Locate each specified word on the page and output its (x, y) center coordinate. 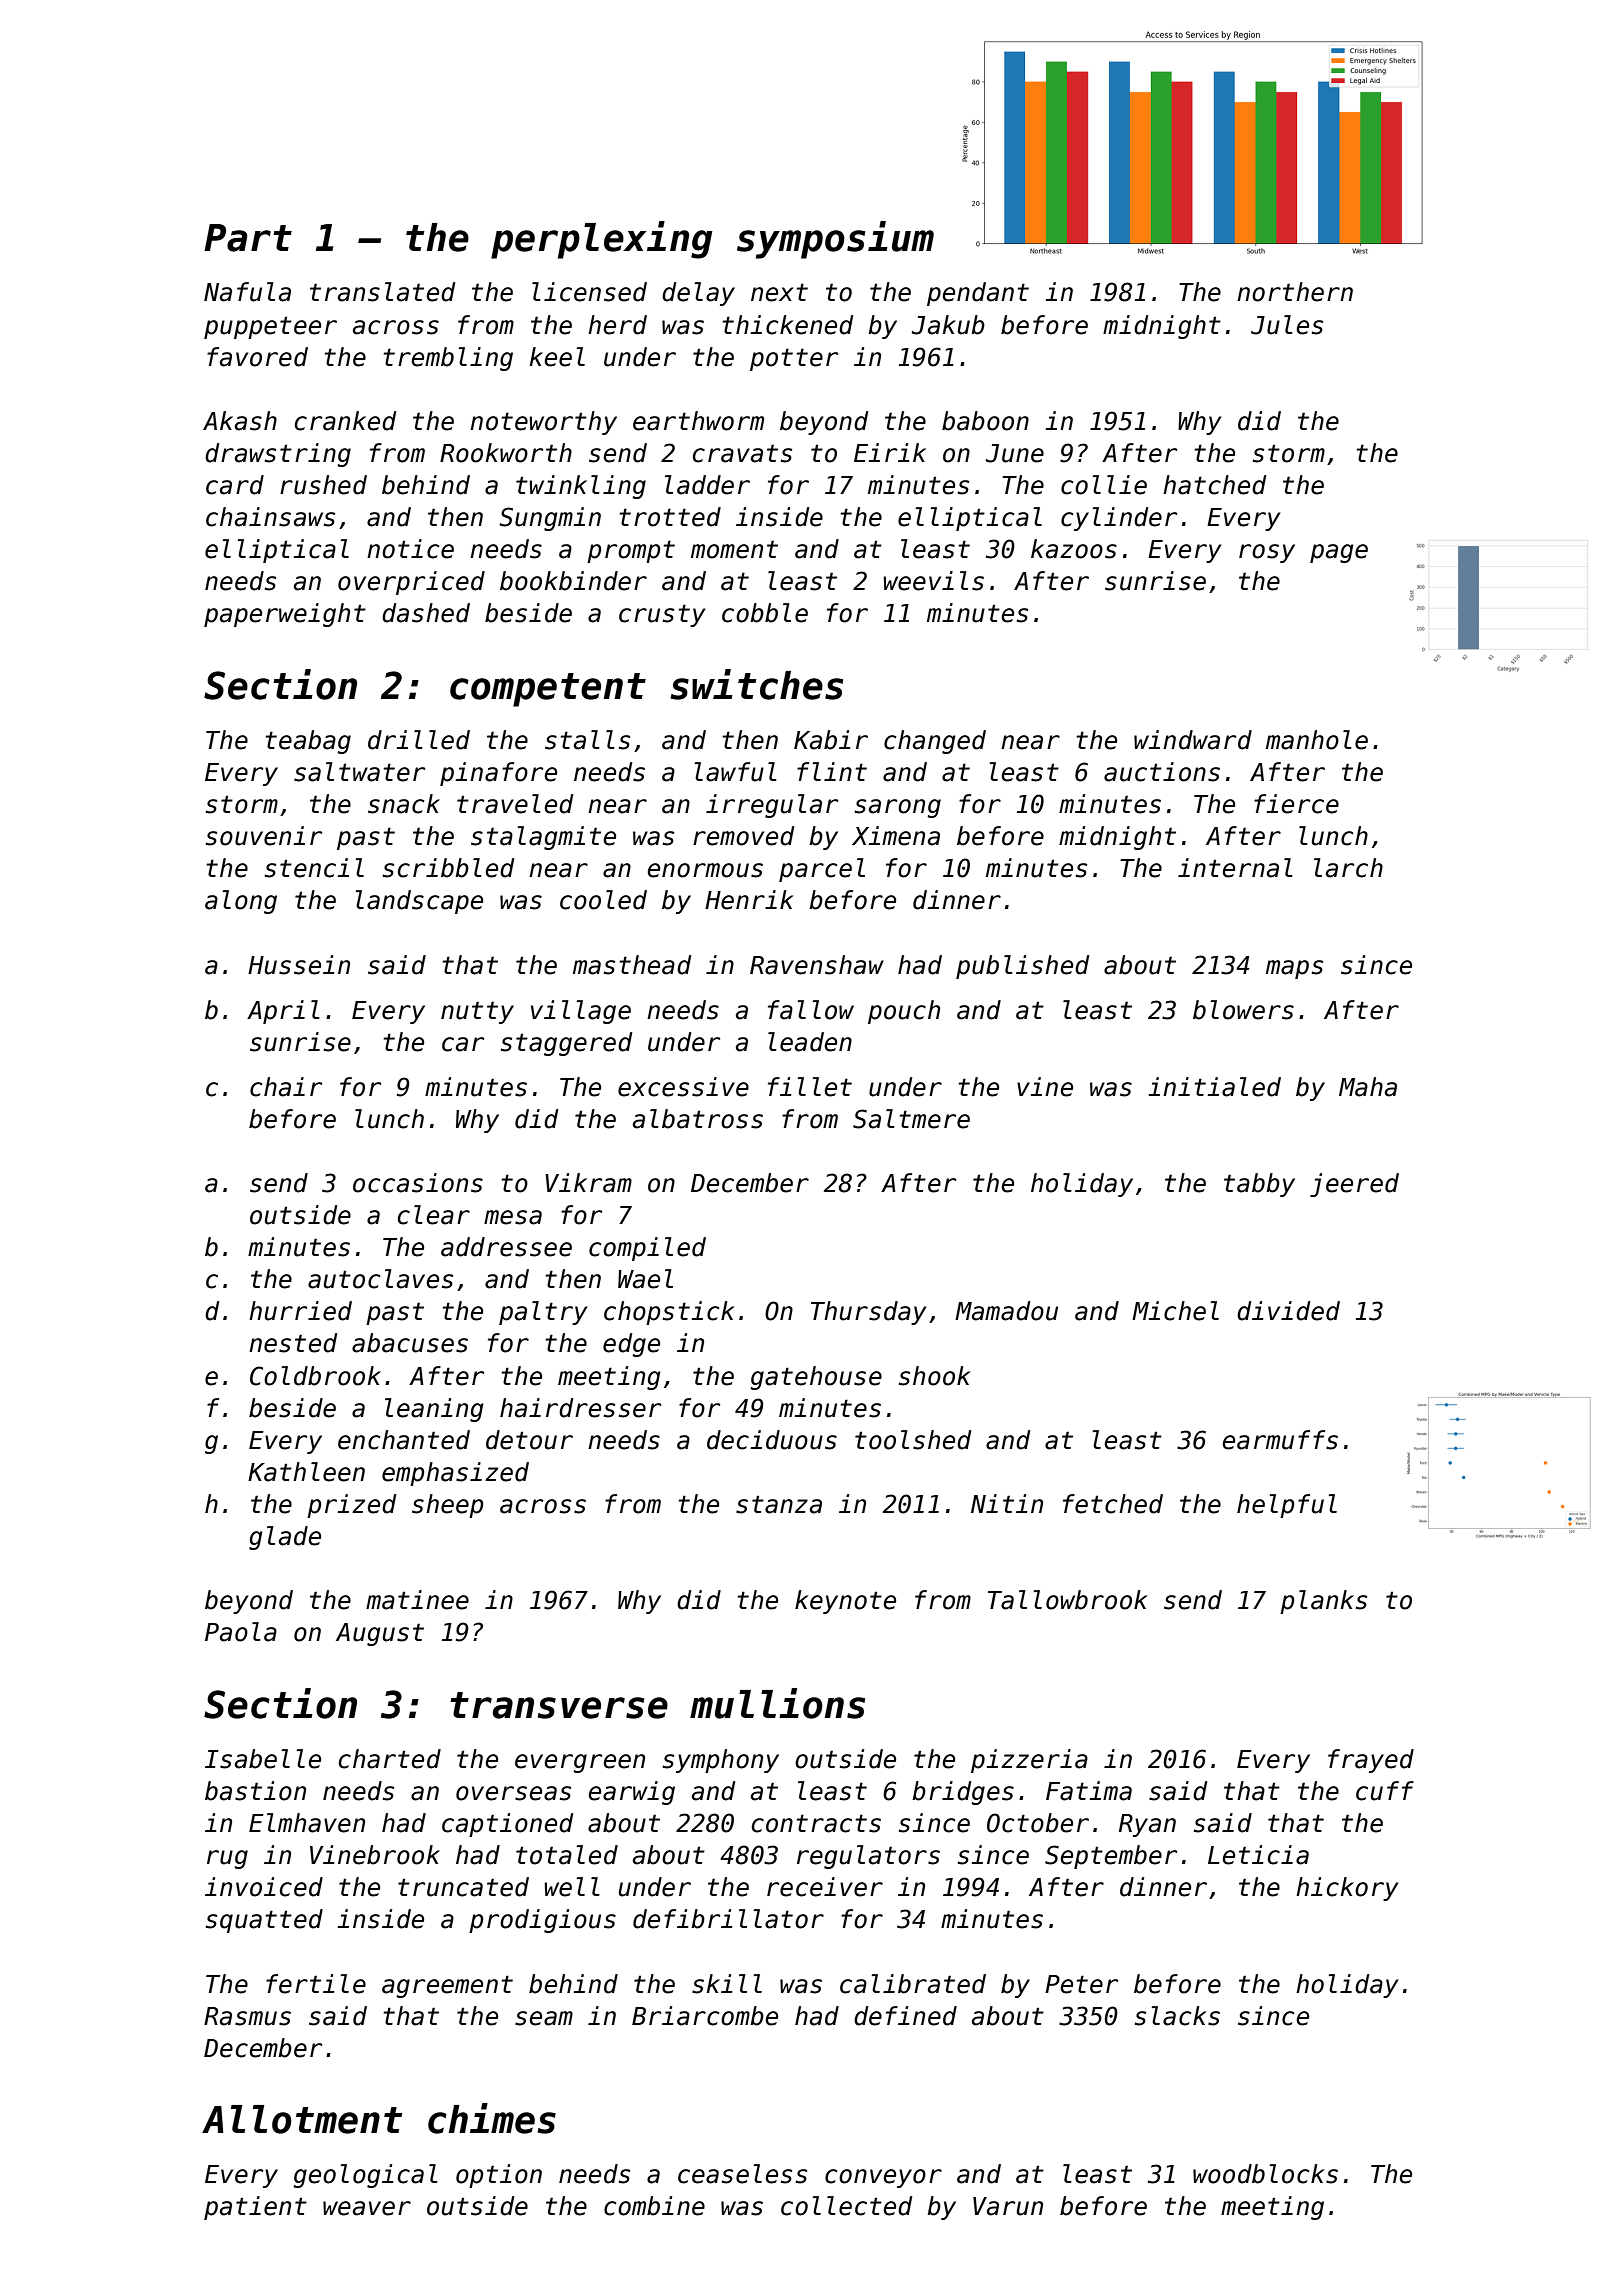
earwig (632, 1793)
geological (365, 2176)
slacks (1177, 2016)
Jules (1287, 325)
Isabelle (263, 1759)
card (235, 485)
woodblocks (1265, 2174)
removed (743, 836)
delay (698, 294)
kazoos (1074, 549)
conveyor (883, 2178)
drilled (419, 740)
